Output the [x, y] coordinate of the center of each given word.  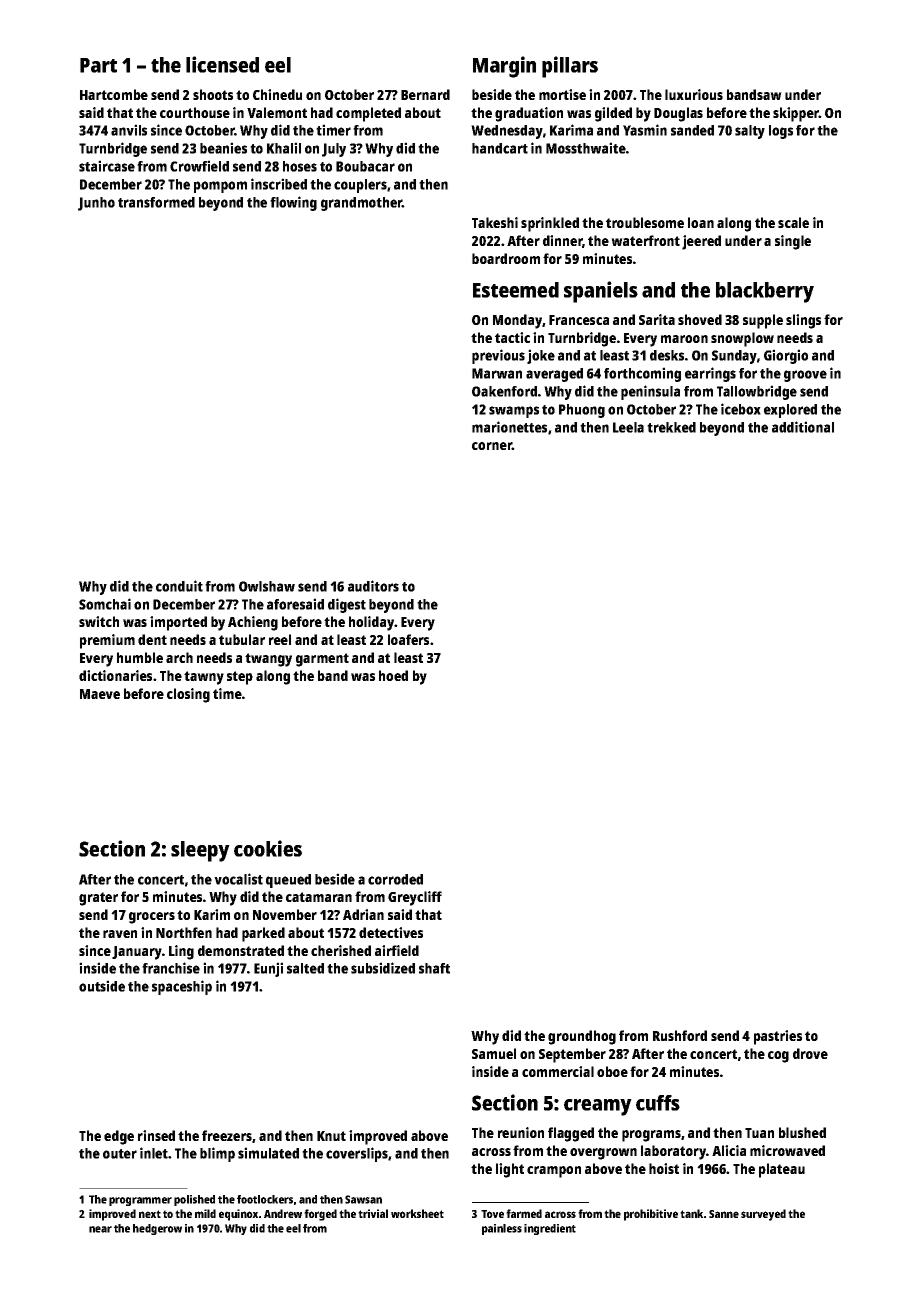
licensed [222, 64]
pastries [778, 1037]
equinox [238, 1215]
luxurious [694, 94]
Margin [504, 67]
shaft [434, 968]
